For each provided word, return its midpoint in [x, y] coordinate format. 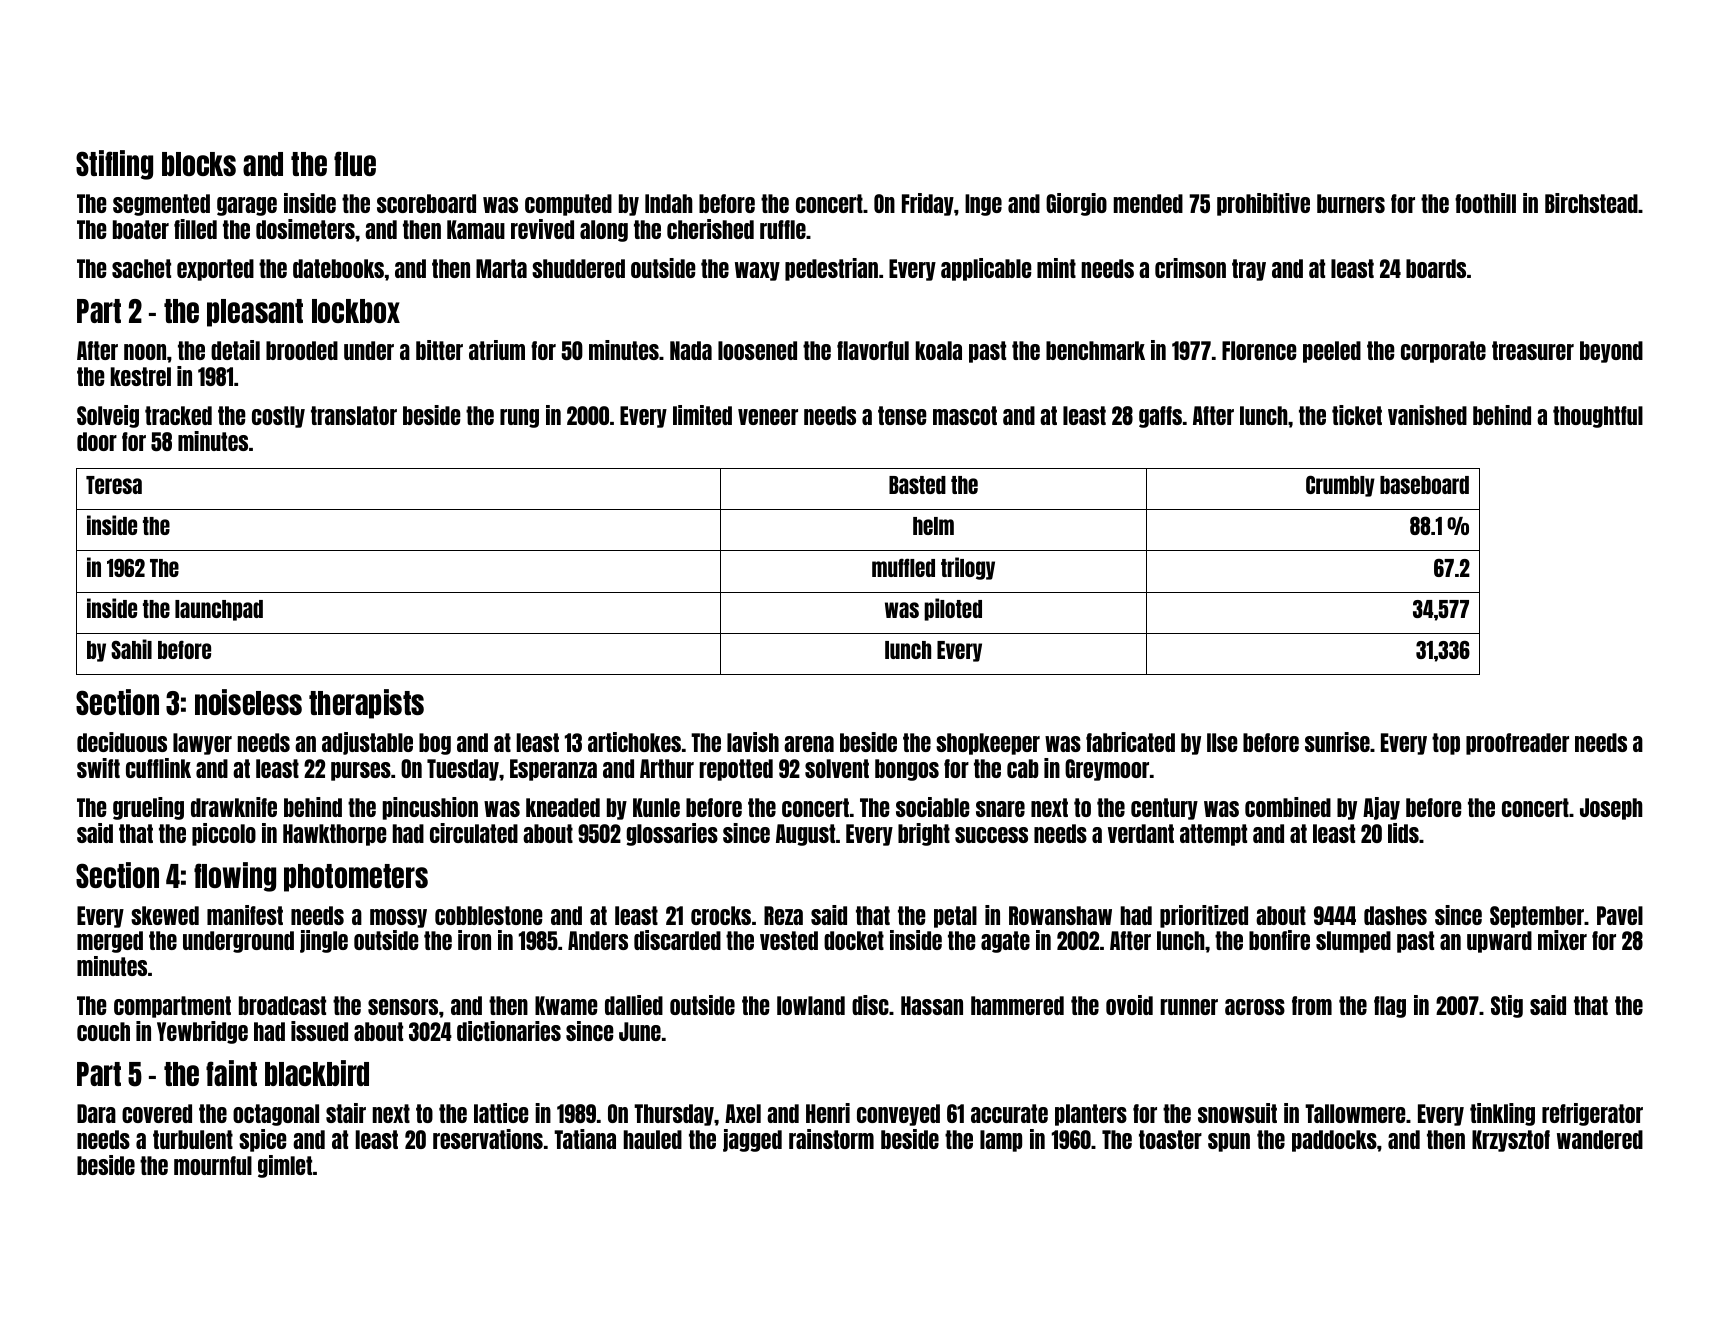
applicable [986, 269]
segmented [161, 205]
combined [1288, 807]
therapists [366, 704]
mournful [213, 1165]
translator [354, 415]
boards [1436, 268]
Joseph [1611, 809]
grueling [148, 808]
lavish [753, 742]
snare [1000, 809]
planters [1091, 1115]
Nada [691, 350]
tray [1249, 270]
